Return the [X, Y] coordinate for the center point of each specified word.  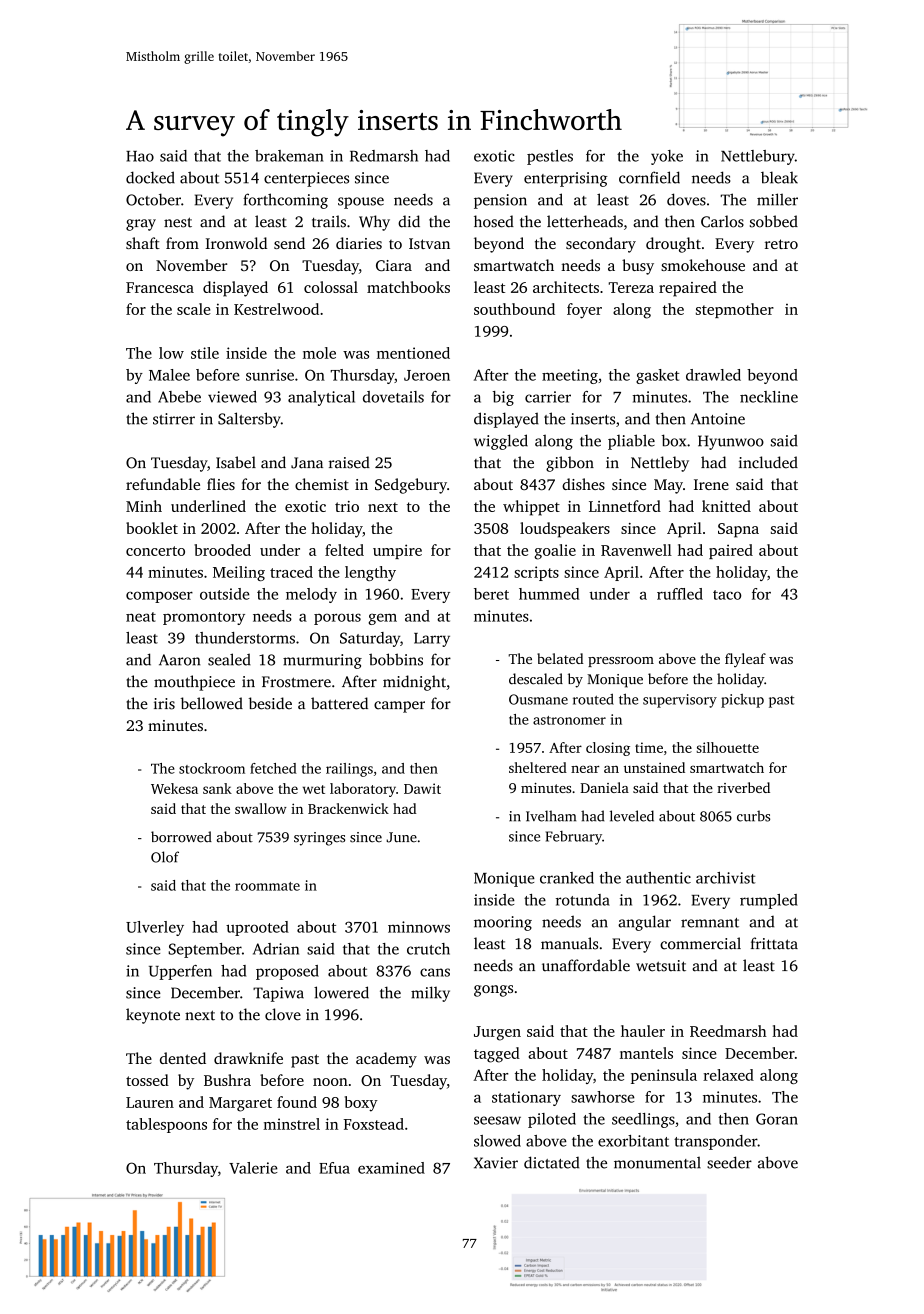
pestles [550, 157]
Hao [140, 156]
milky [430, 994]
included [768, 462]
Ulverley [155, 928]
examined [391, 1168]
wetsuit [661, 966]
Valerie [253, 1168]
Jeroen [427, 375]
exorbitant [633, 1141]
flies [221, 484]
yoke [667, 157]
